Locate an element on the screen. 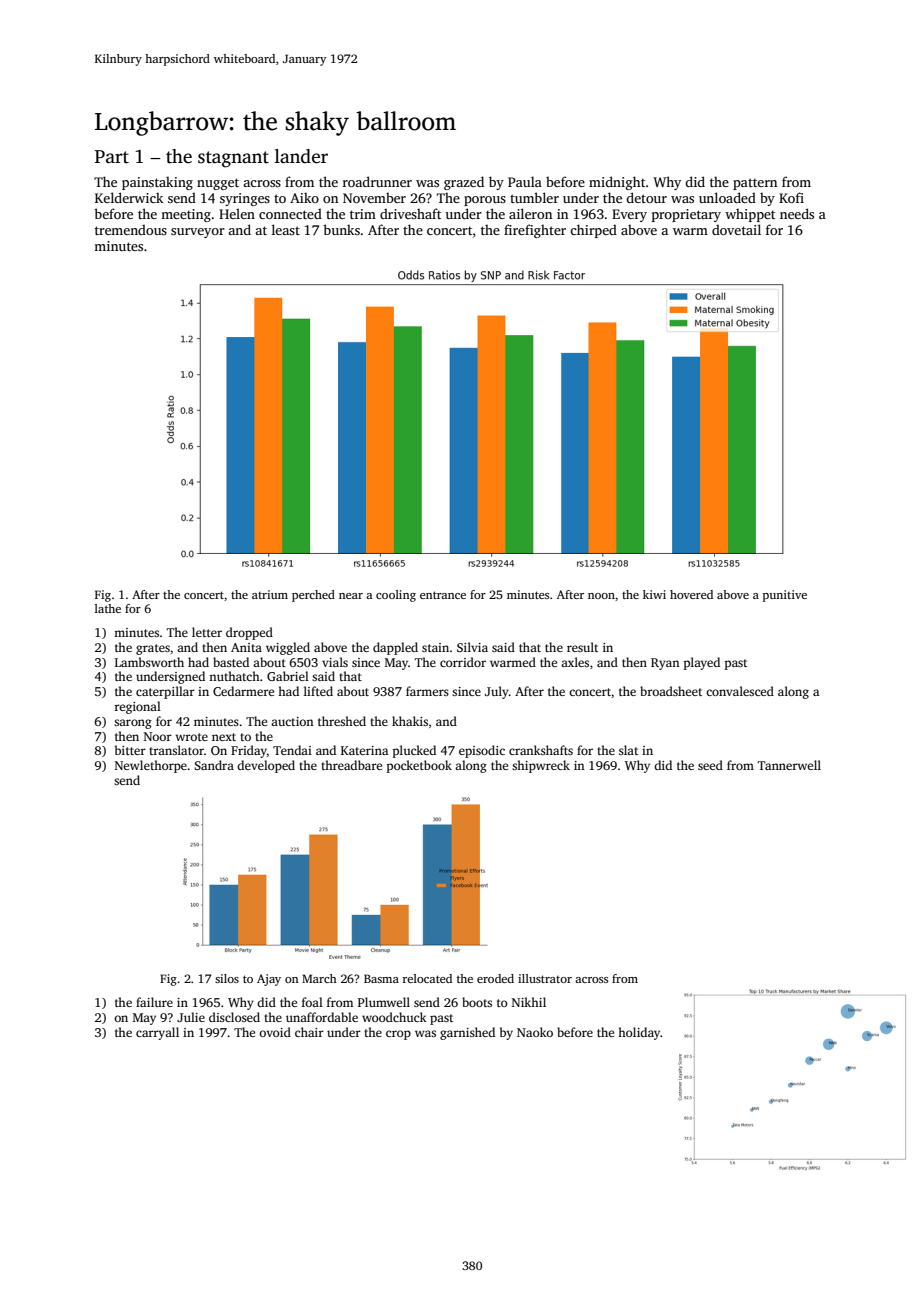 The width and height of the screenshot is (924, 1308). chirped is located at coordinates (593, 231).
